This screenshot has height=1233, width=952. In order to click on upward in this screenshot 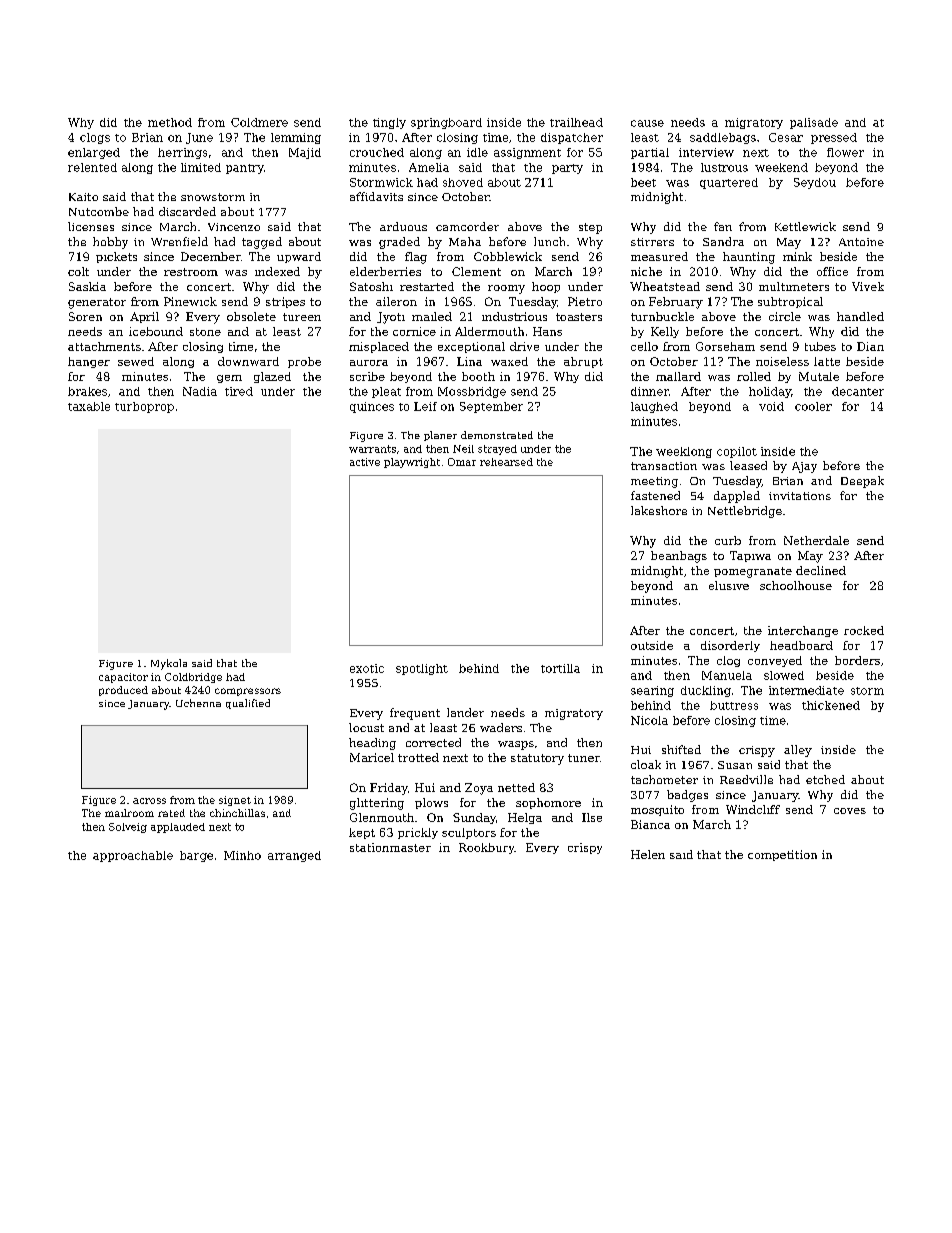, I will do `click(299, 257)`.
